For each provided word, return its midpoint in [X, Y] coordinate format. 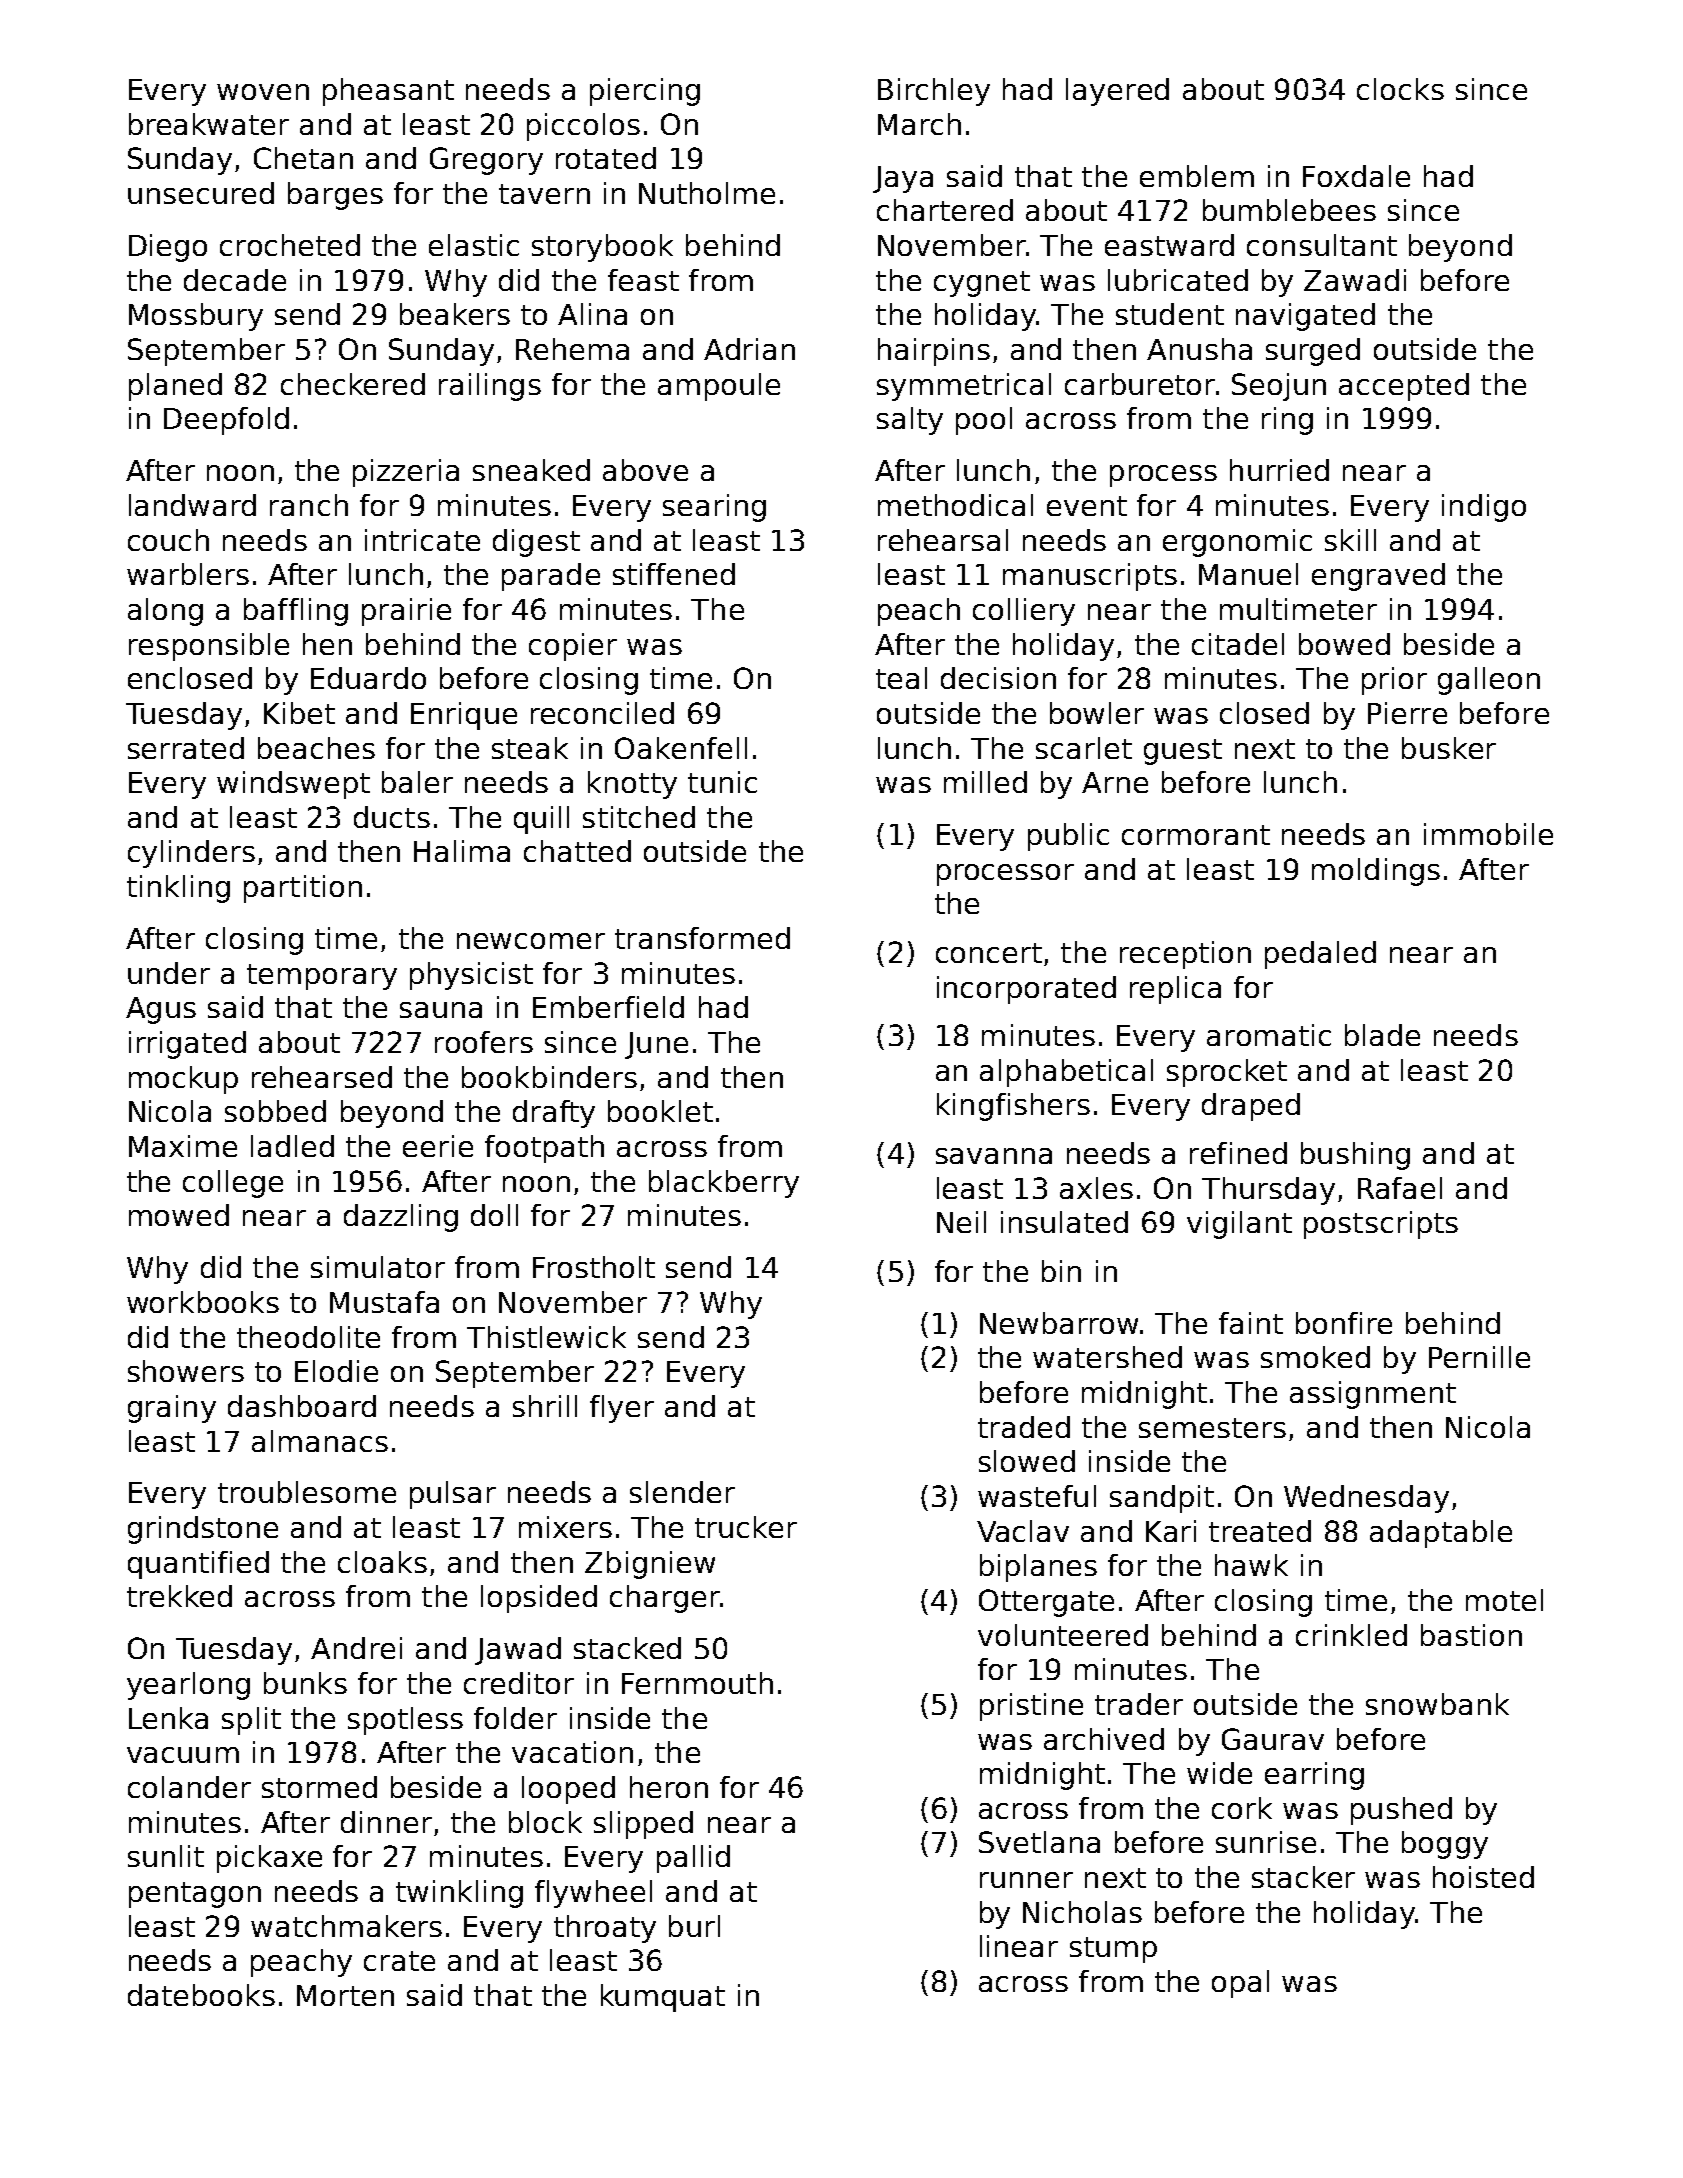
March [919, 124]
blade [1382, 1035]
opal [1240, 1984]
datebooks [201, 1995]
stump [1113, 1950]
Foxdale [1356, 176]
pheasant [388, 92]
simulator [378, 1267]
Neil [961, 1222]
